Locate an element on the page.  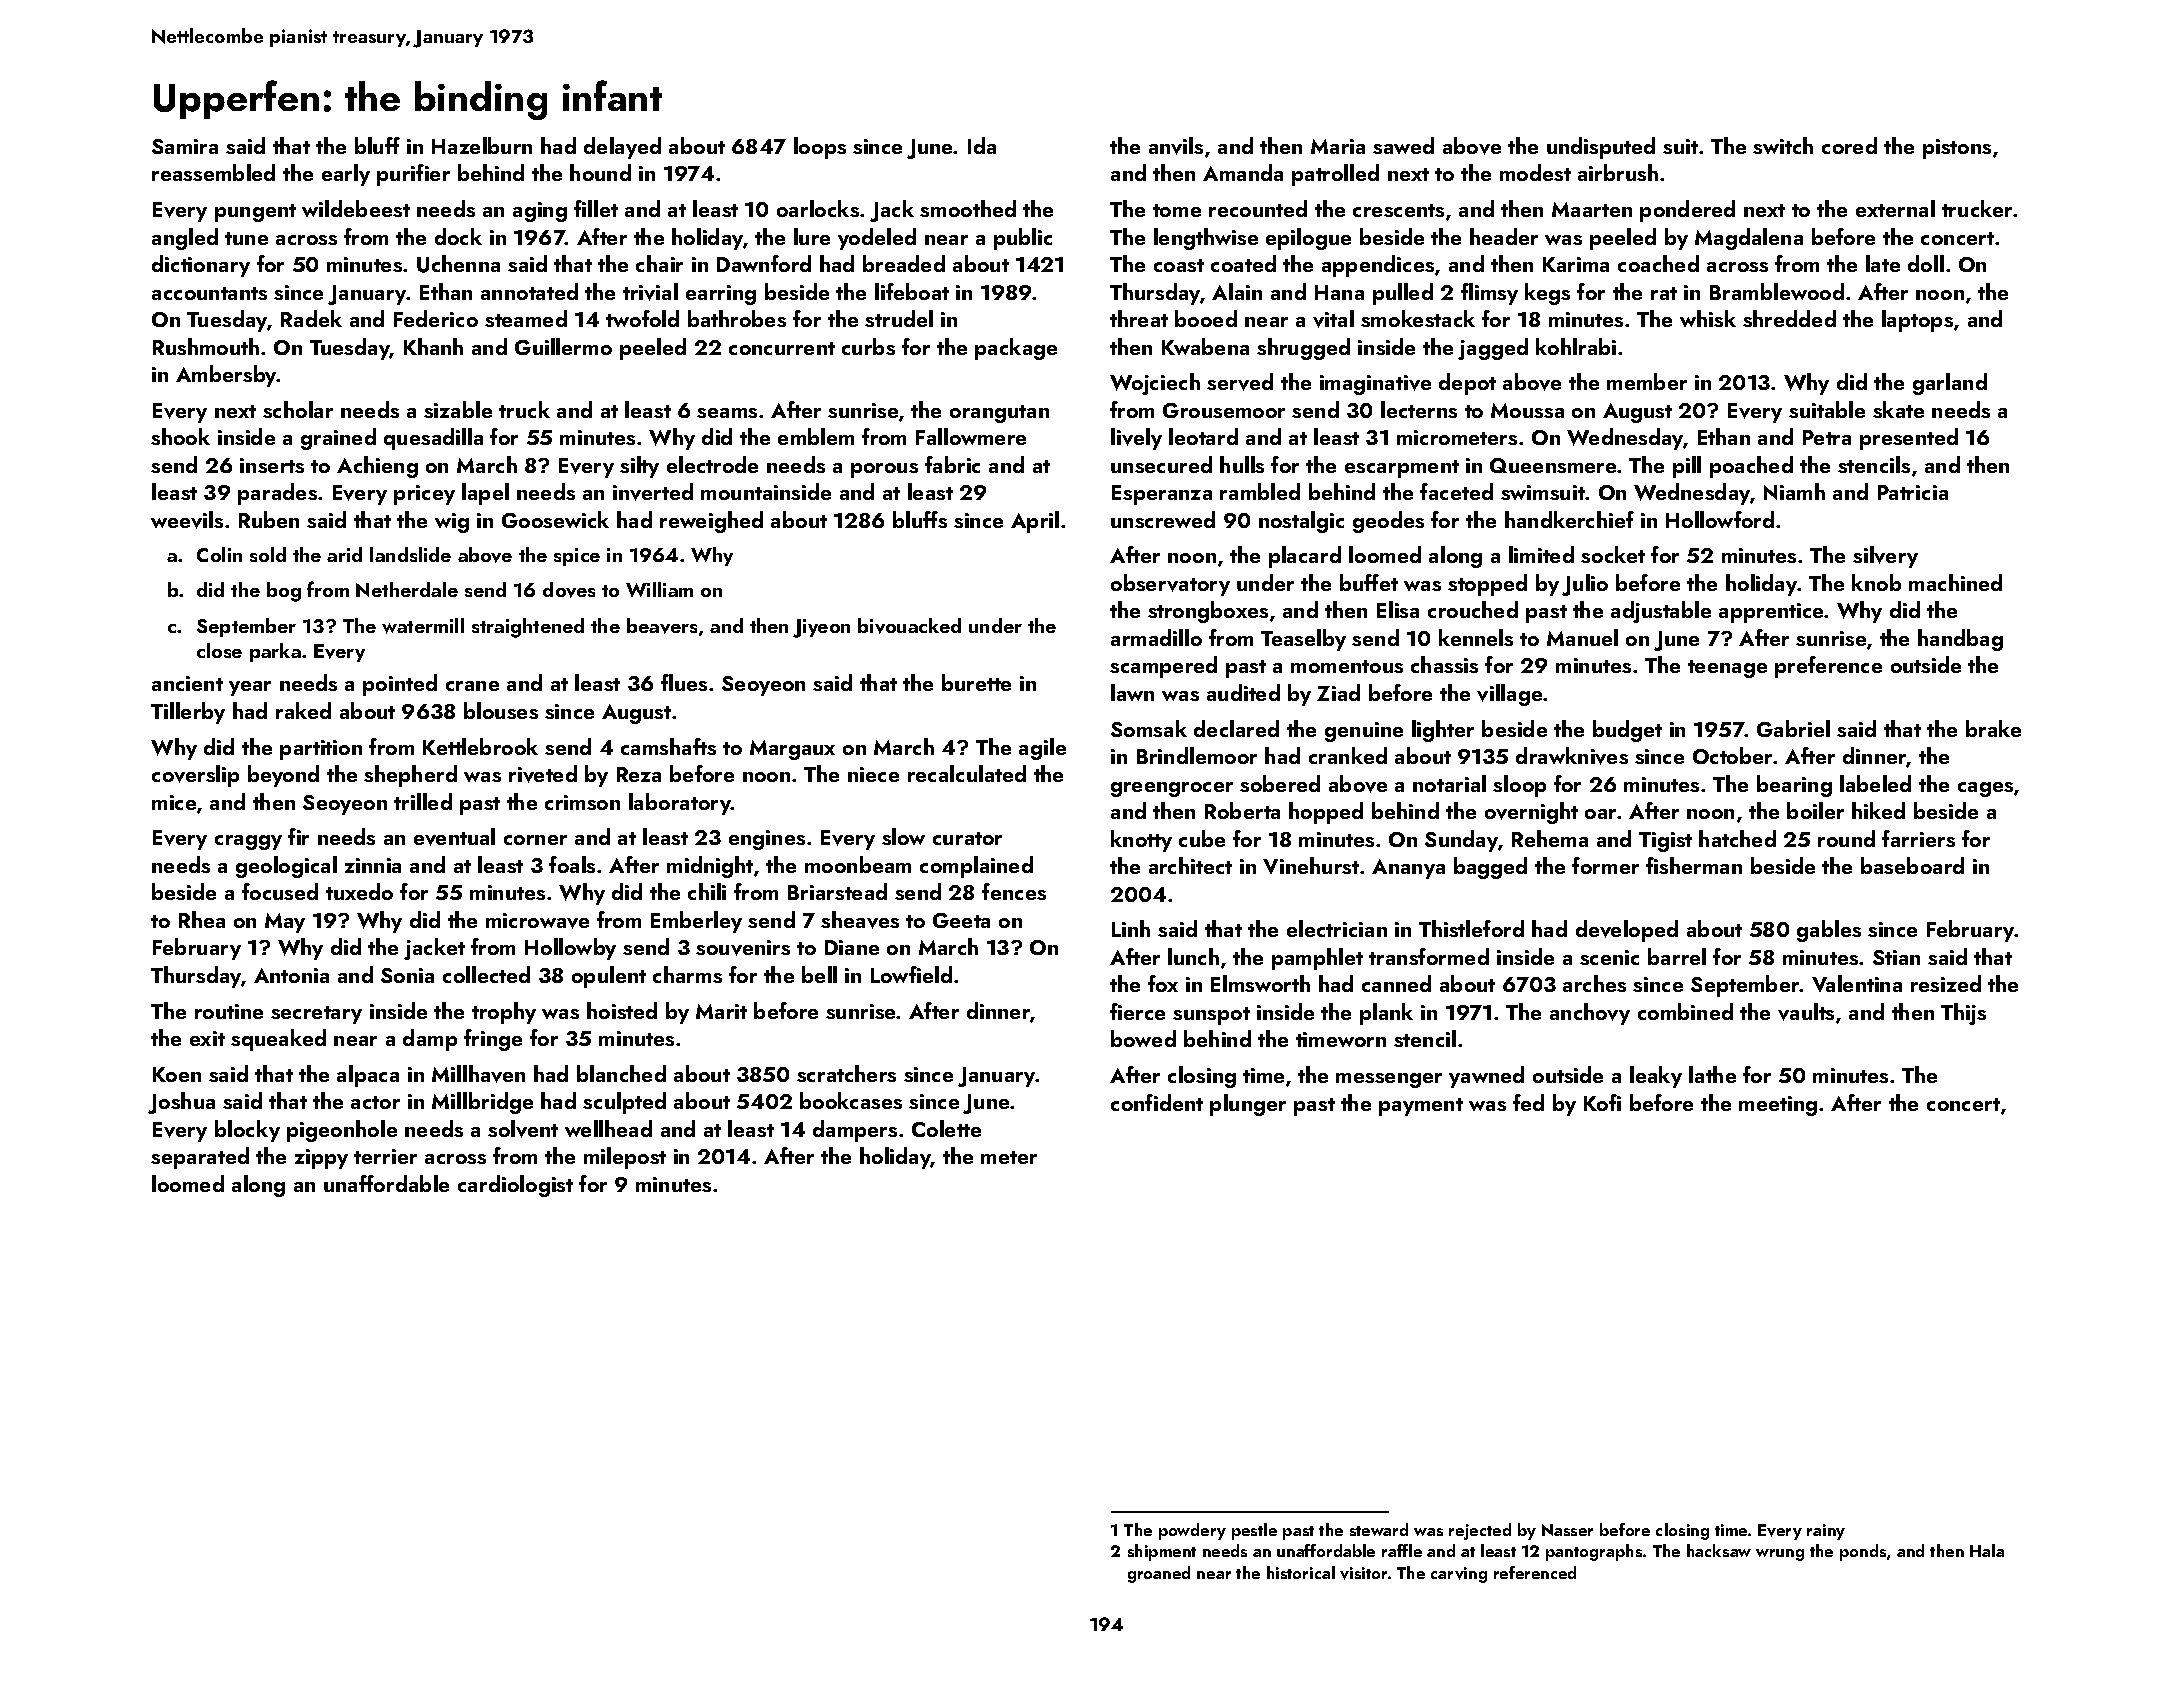
referenced is located at coordinates (1535, 1572).
